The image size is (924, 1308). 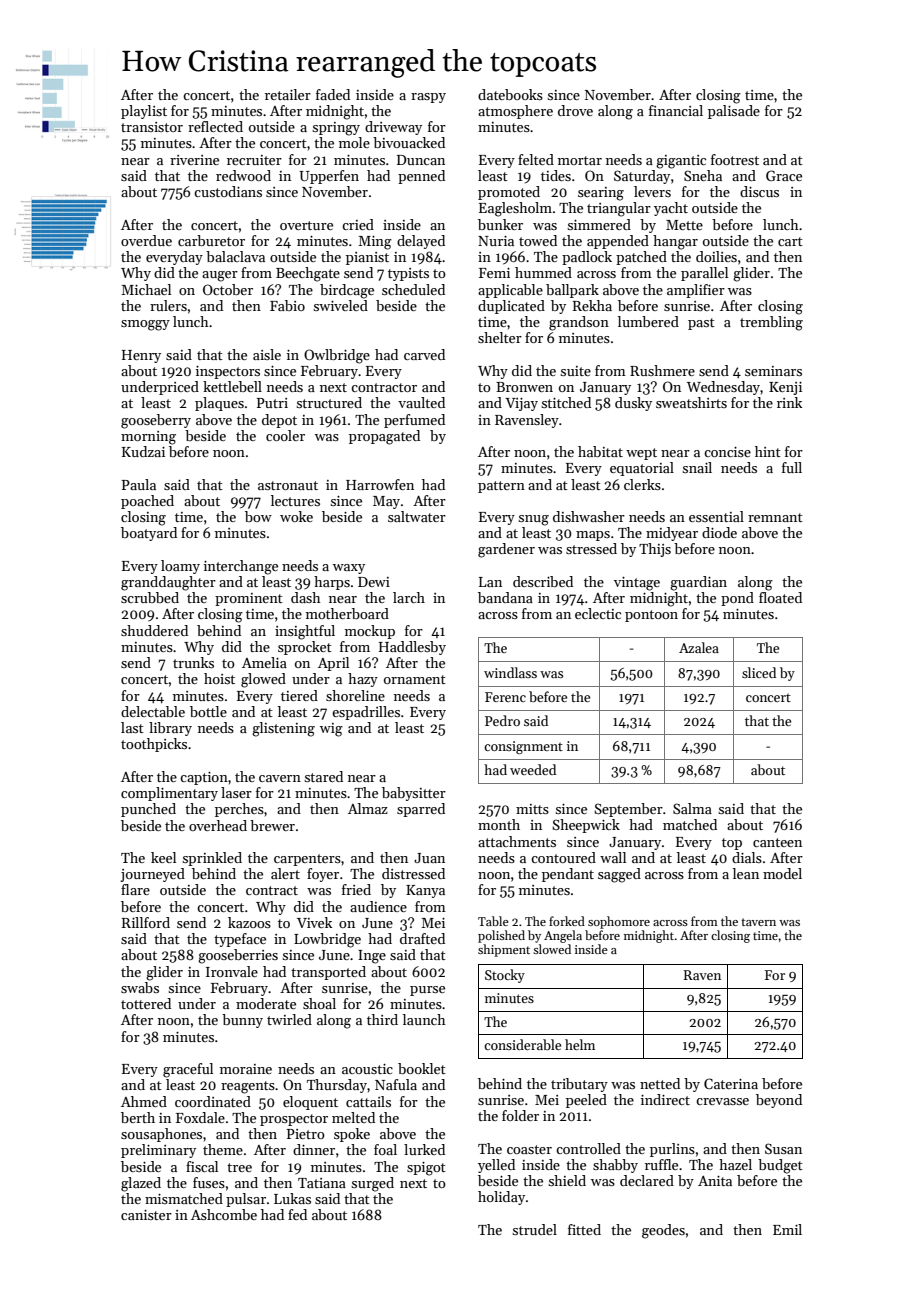 I want to click on suite, so click(x=576, y=371).
